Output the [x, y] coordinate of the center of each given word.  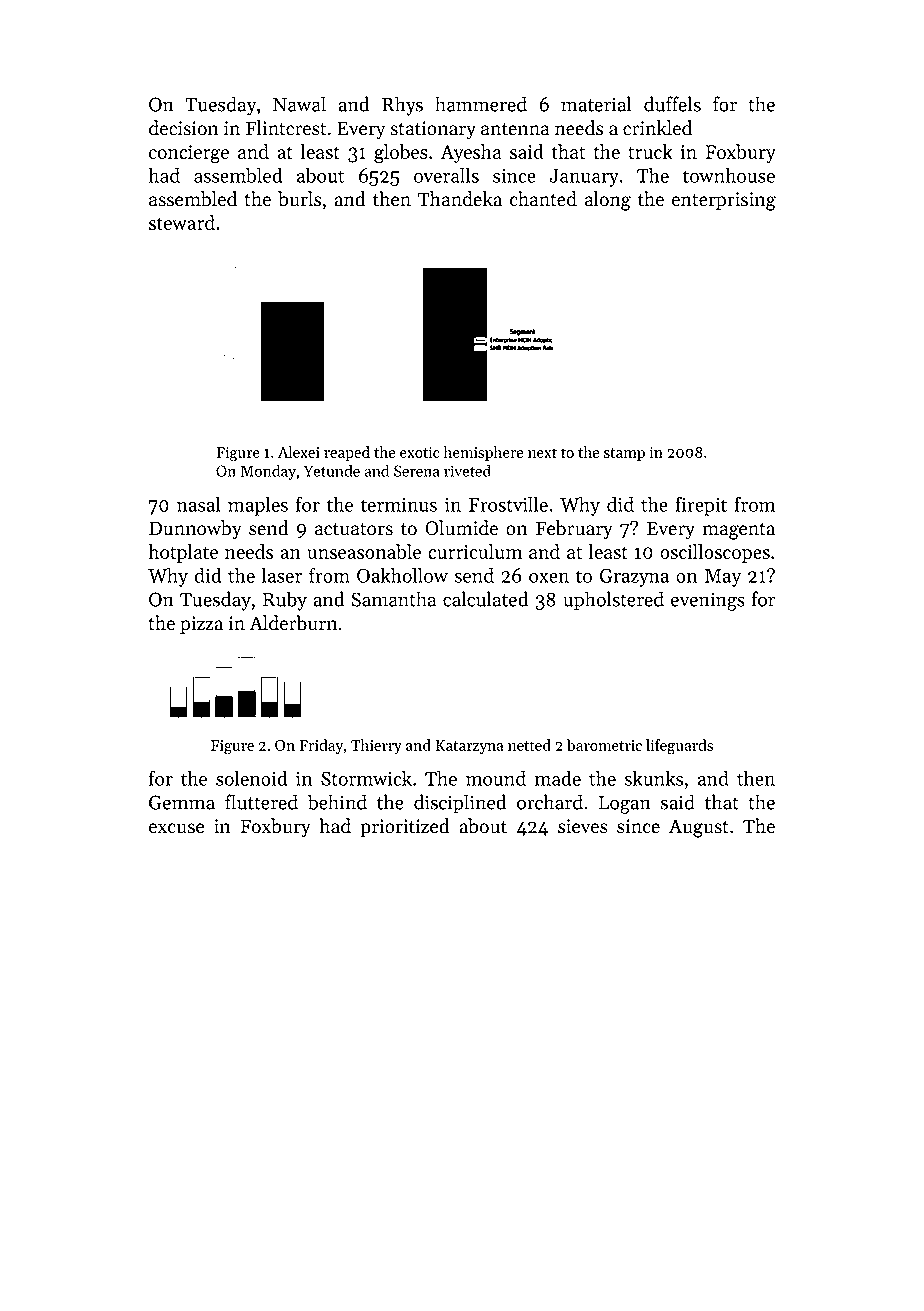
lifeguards [679, 747]
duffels [672, 104]
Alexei [299, 452]
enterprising [724, 201]
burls [299, 199]
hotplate [183, 553]
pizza [201, 625]
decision [184, 128]
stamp [624, 454]
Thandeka [460, 199]
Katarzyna [469, 747]
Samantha [393, 599]
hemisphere [483, 453]
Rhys [402, 106]
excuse [176, 828]
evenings [708, 601]
